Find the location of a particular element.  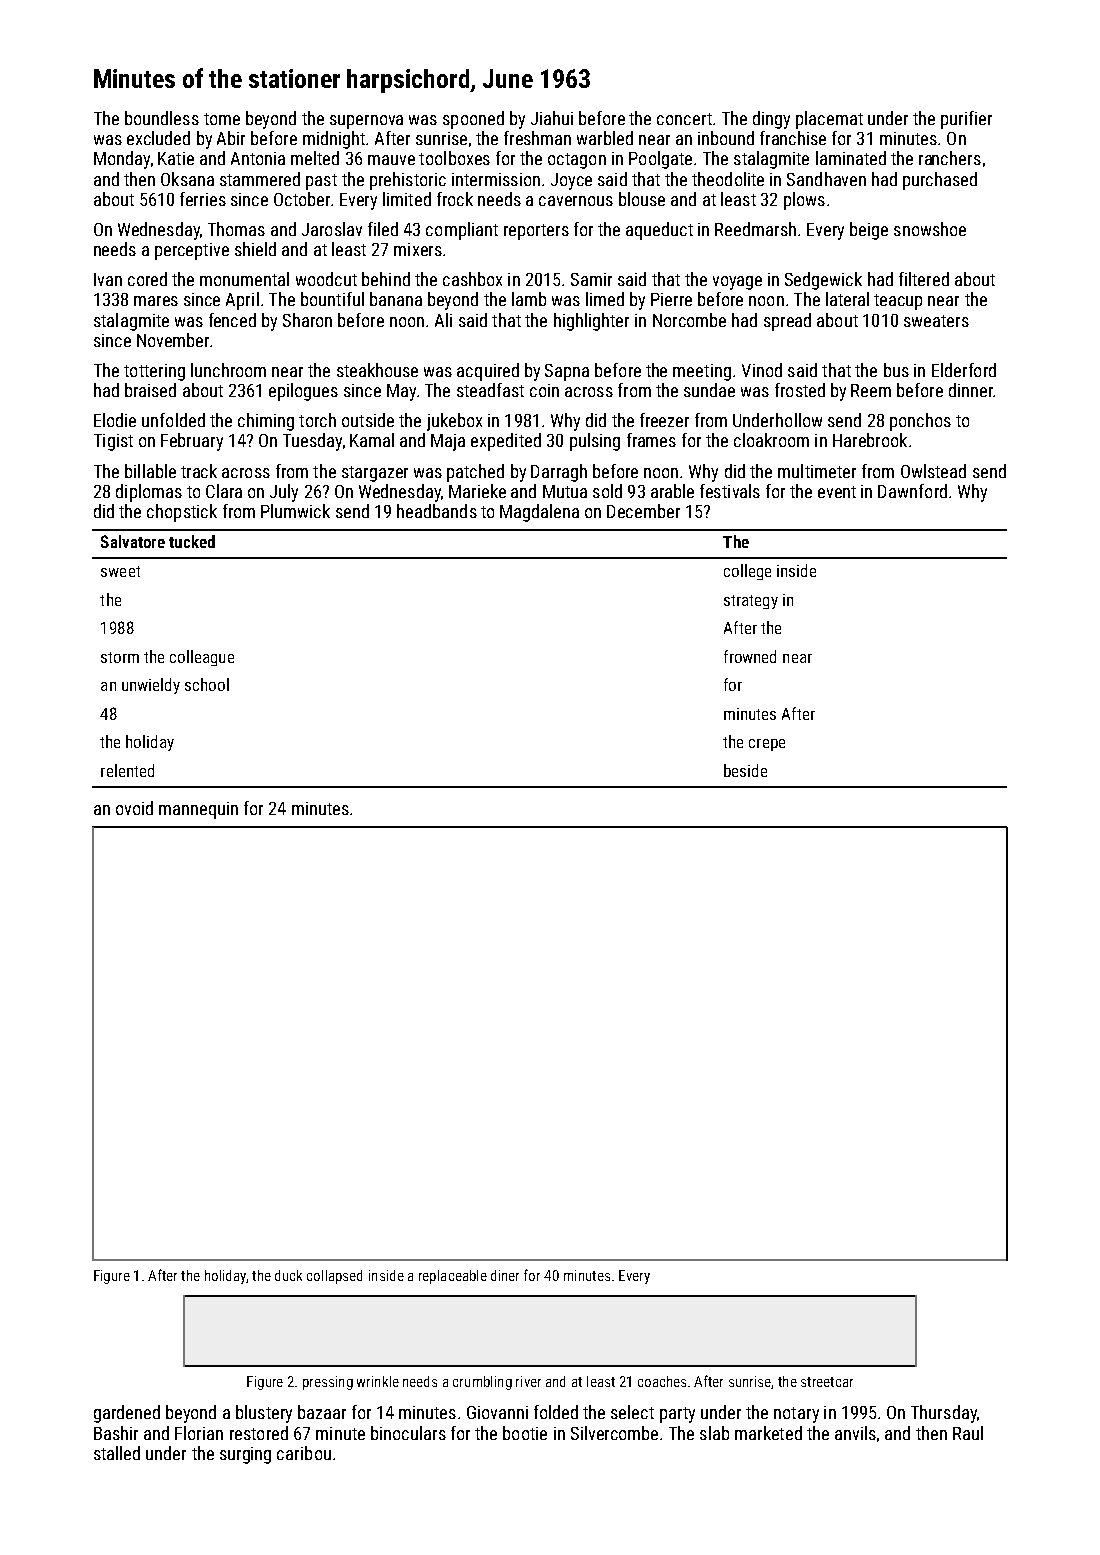

caribou is located at coordinates (304, 1453).
